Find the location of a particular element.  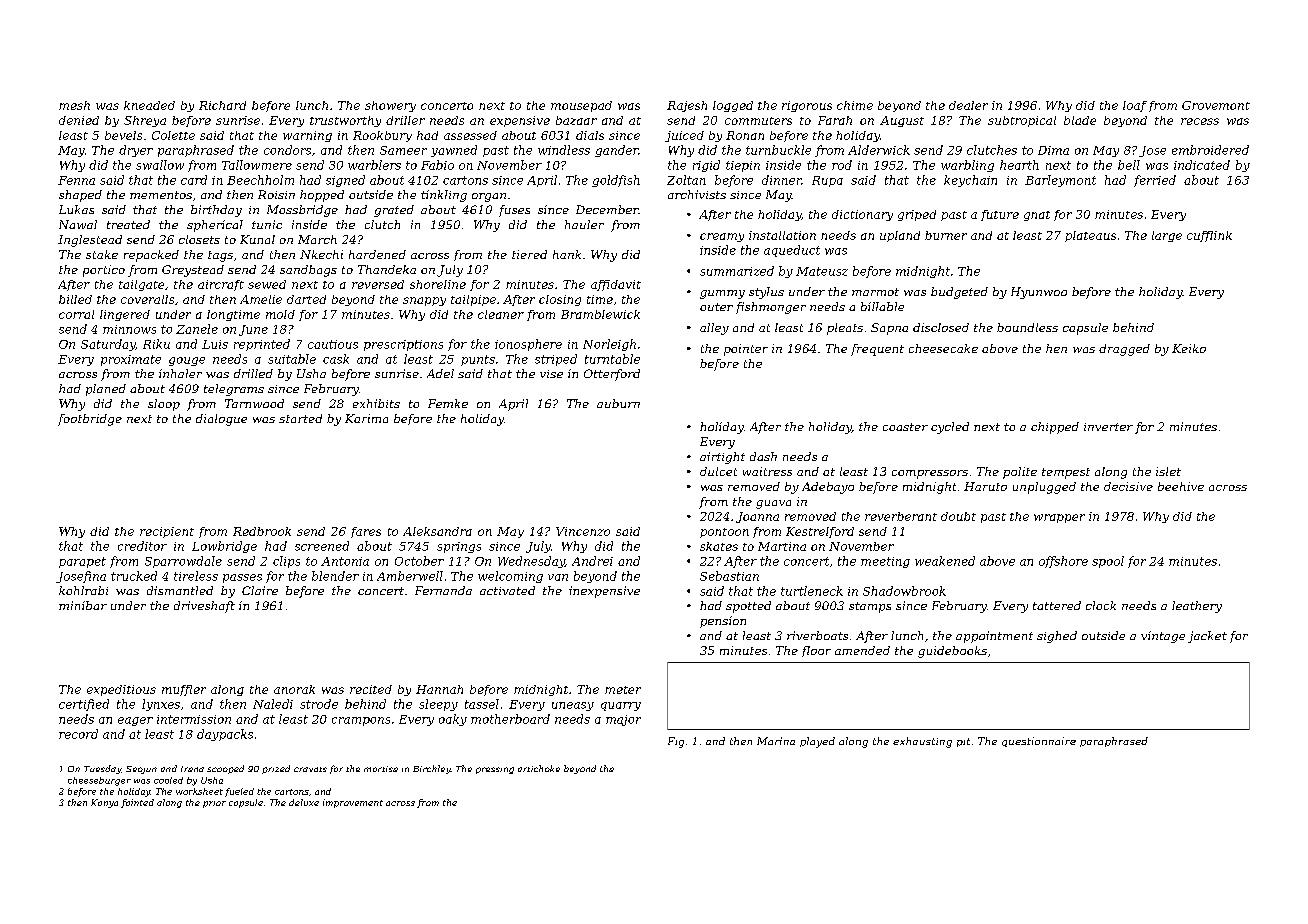

Claire is located at coordinates (260, 590).
